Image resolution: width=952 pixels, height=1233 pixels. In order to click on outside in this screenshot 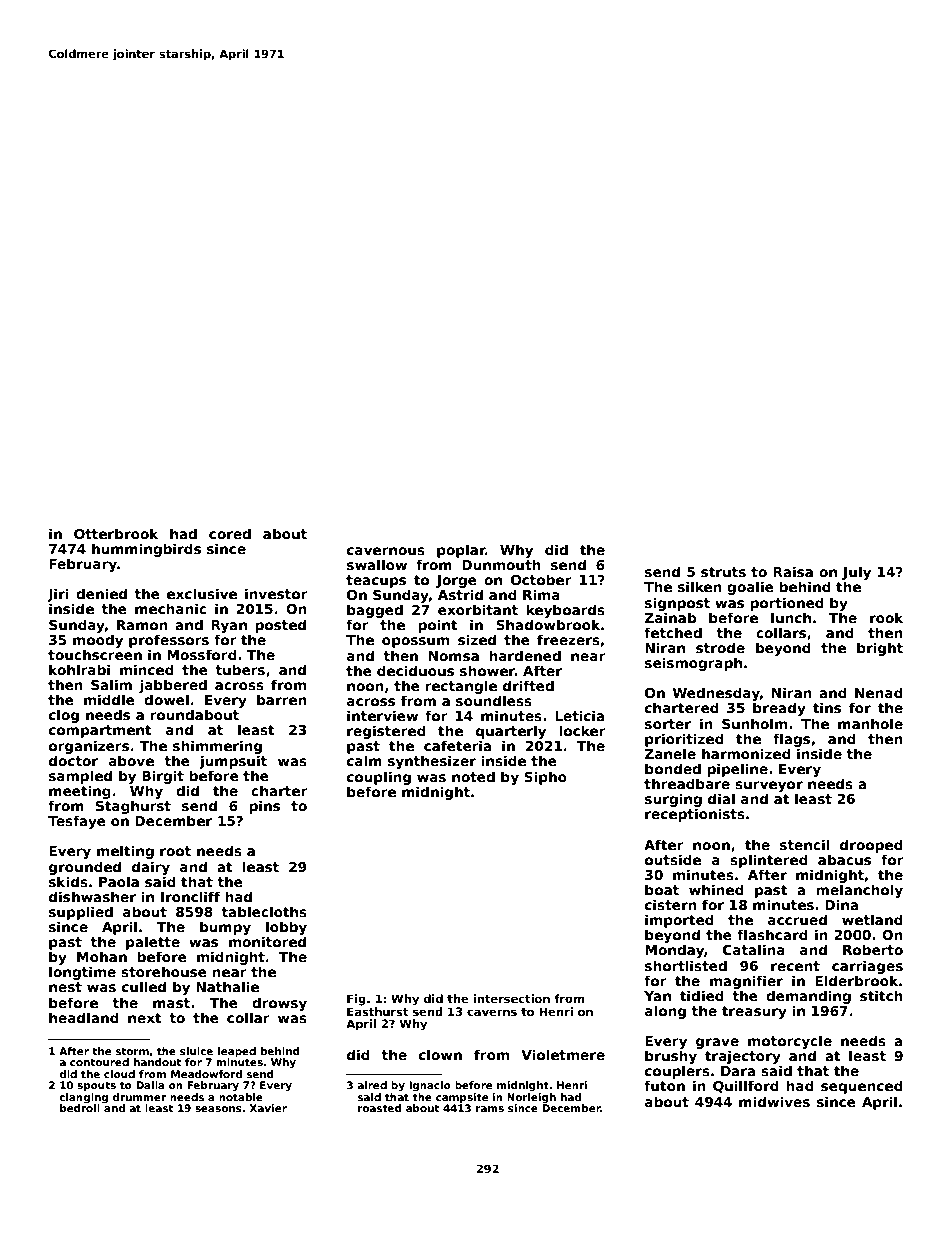, I will do `click(673, 859)`.
